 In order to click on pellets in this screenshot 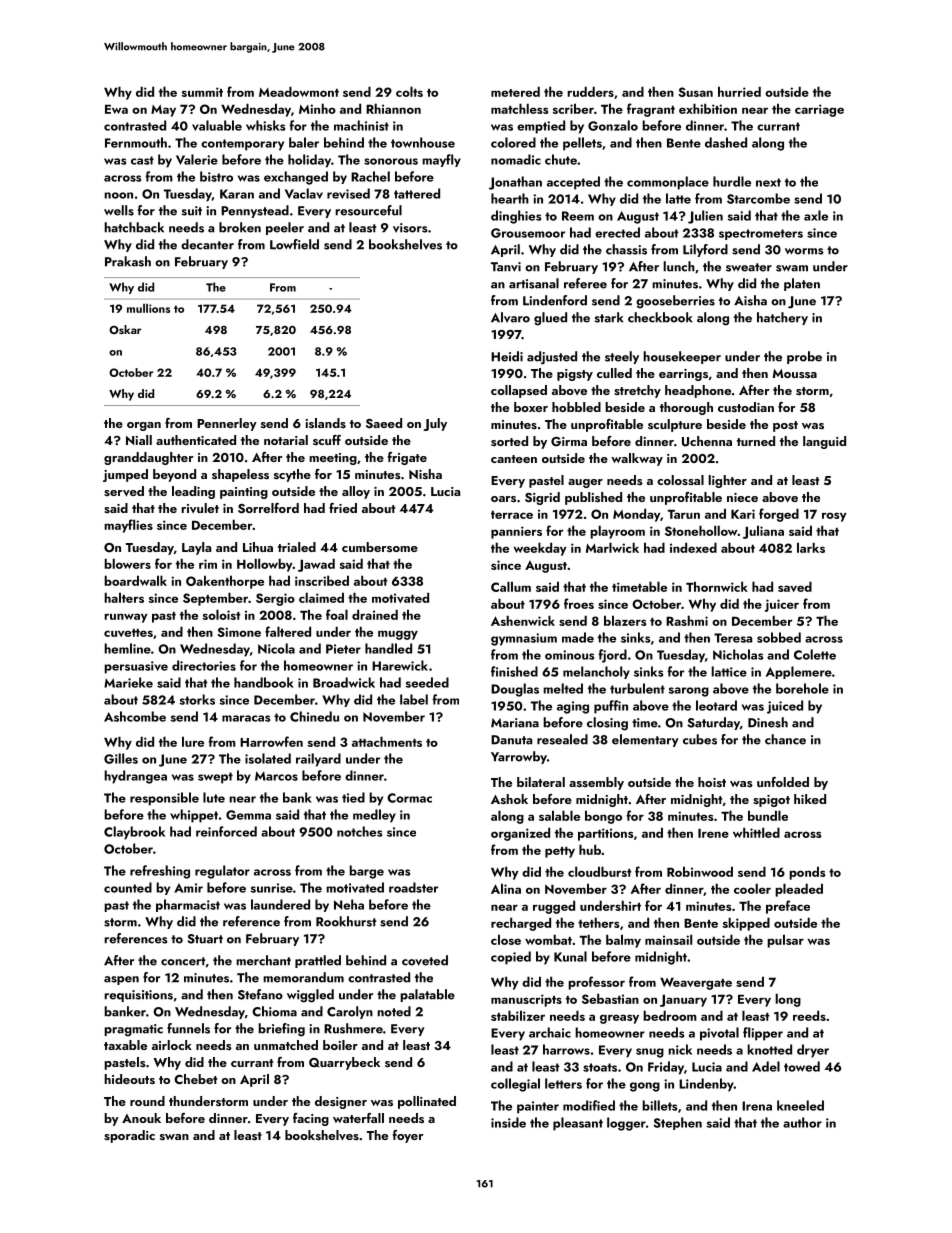, I will do `click(582, 144)`.
